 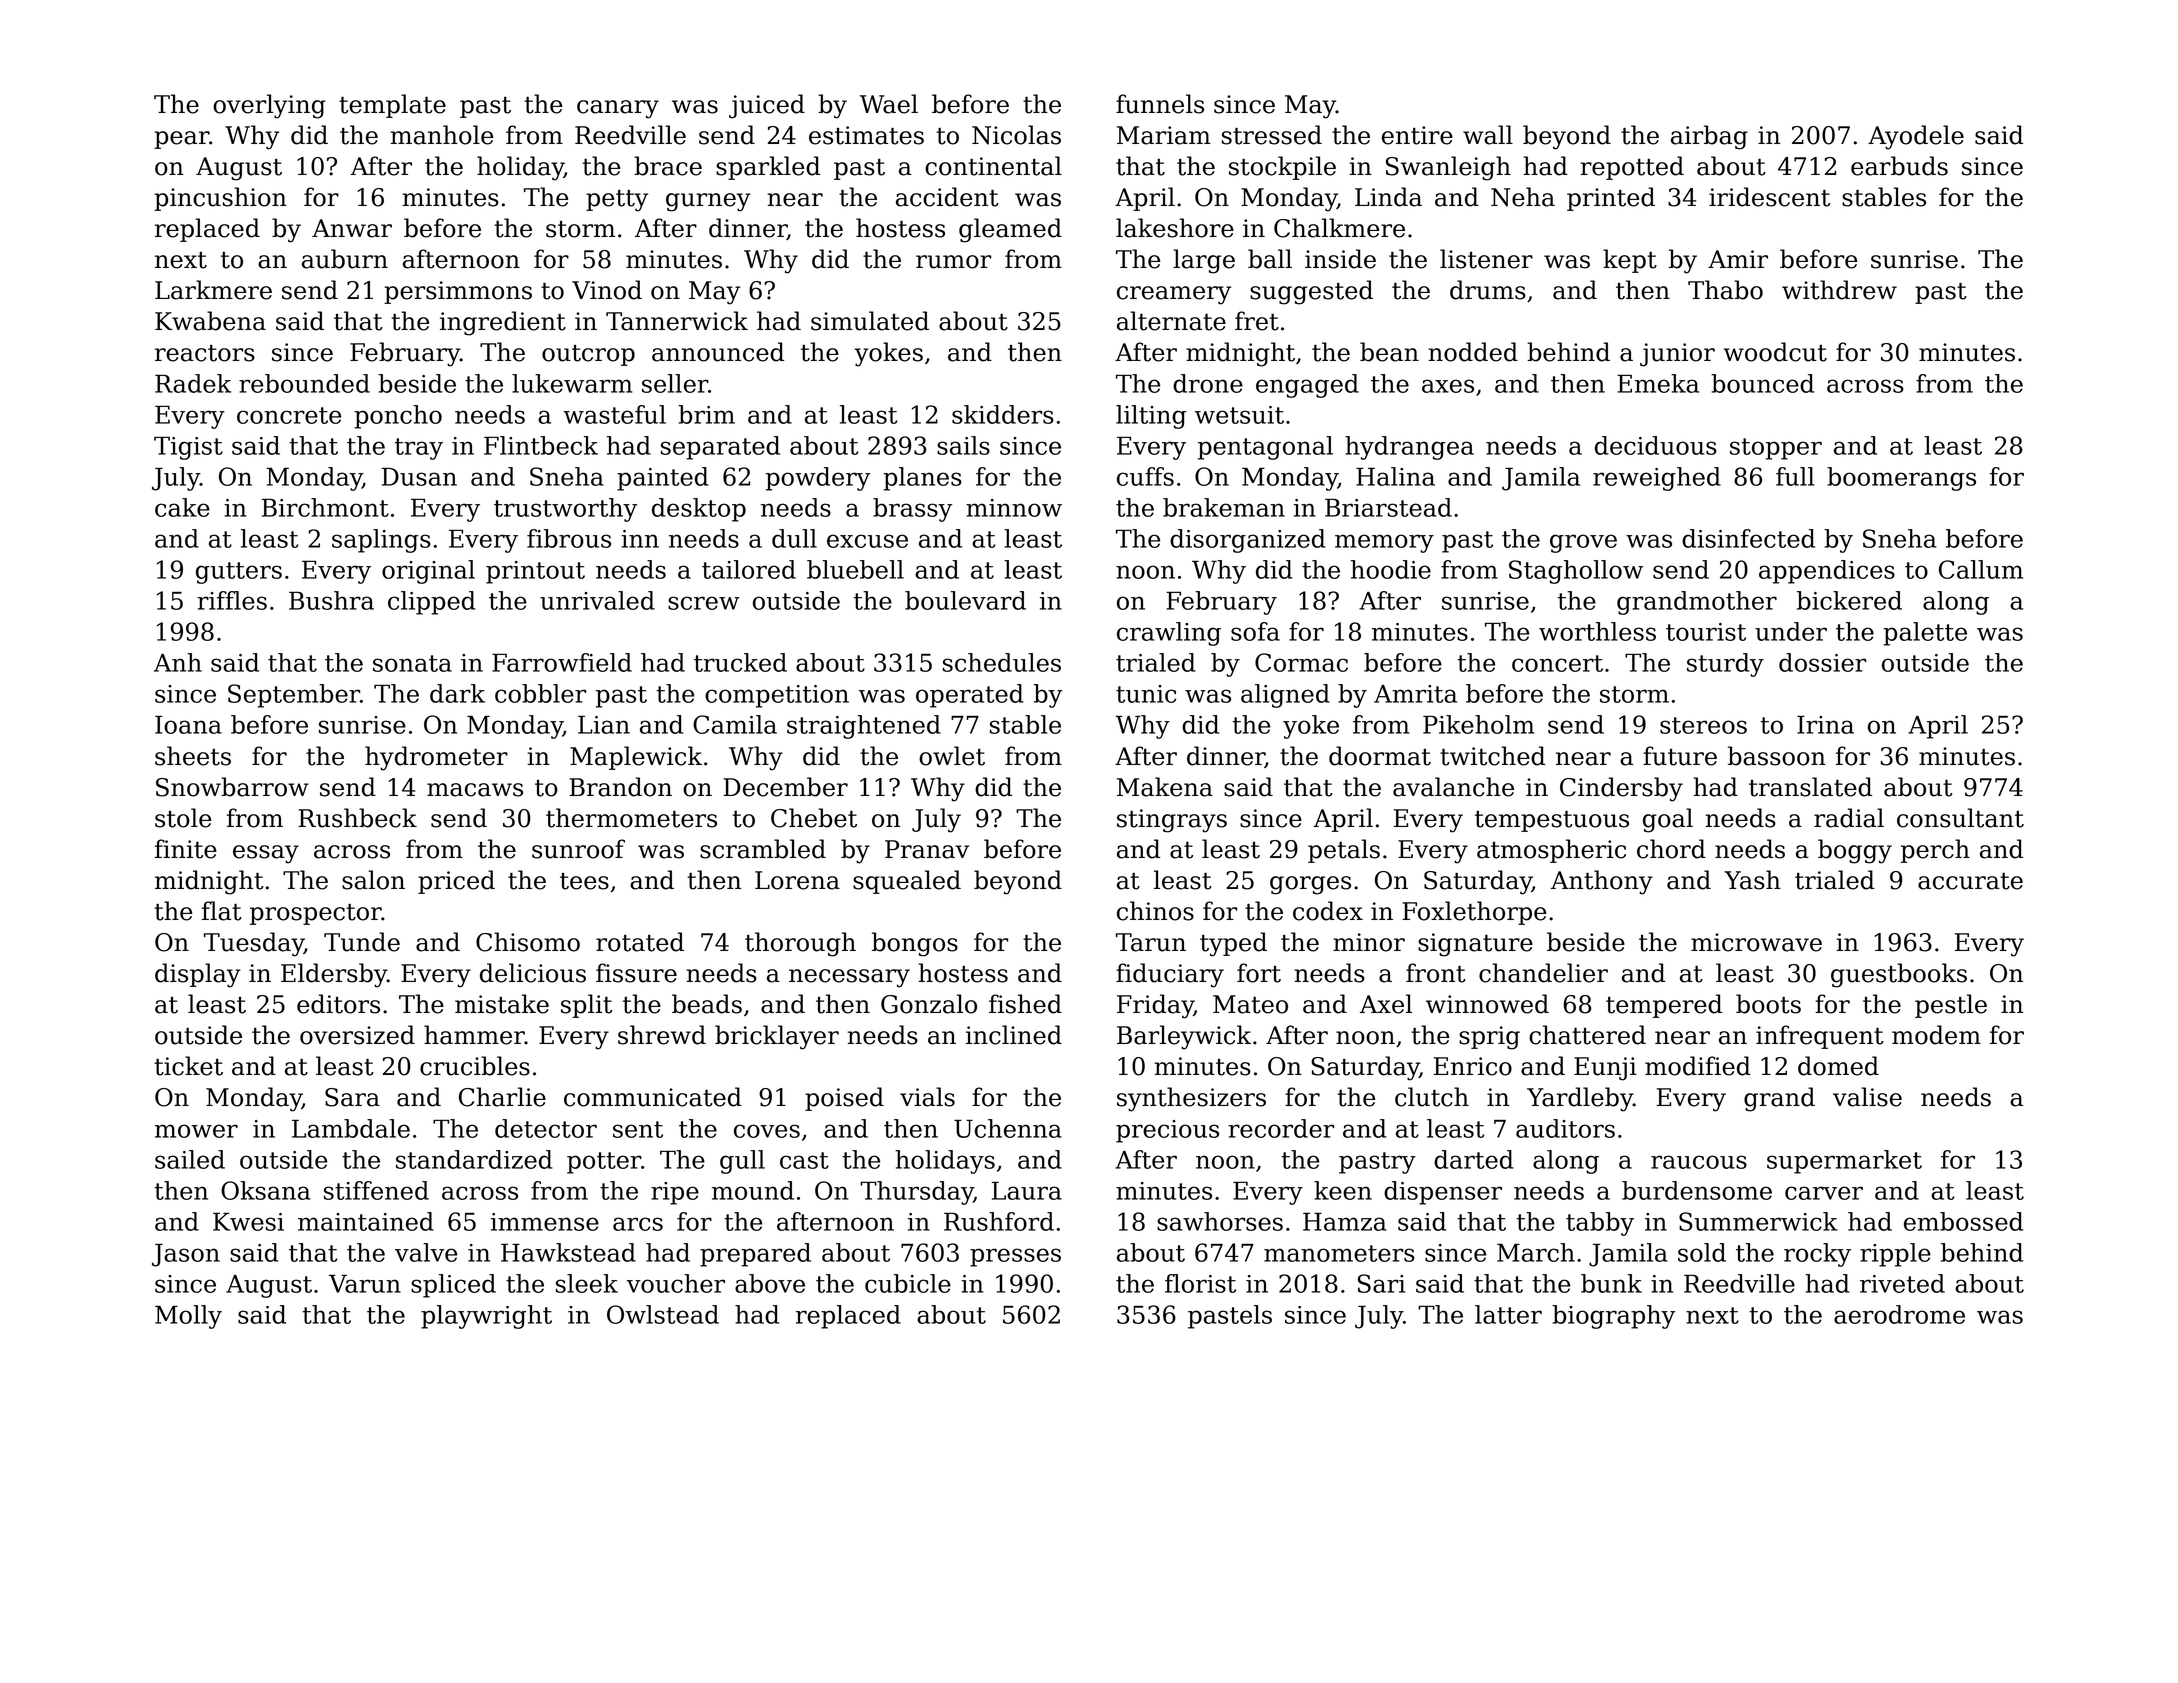 What do you see at coordinates (1916, 137) in the screenshot?
I see `Ayodele` at bounding box center [1916, 137].
